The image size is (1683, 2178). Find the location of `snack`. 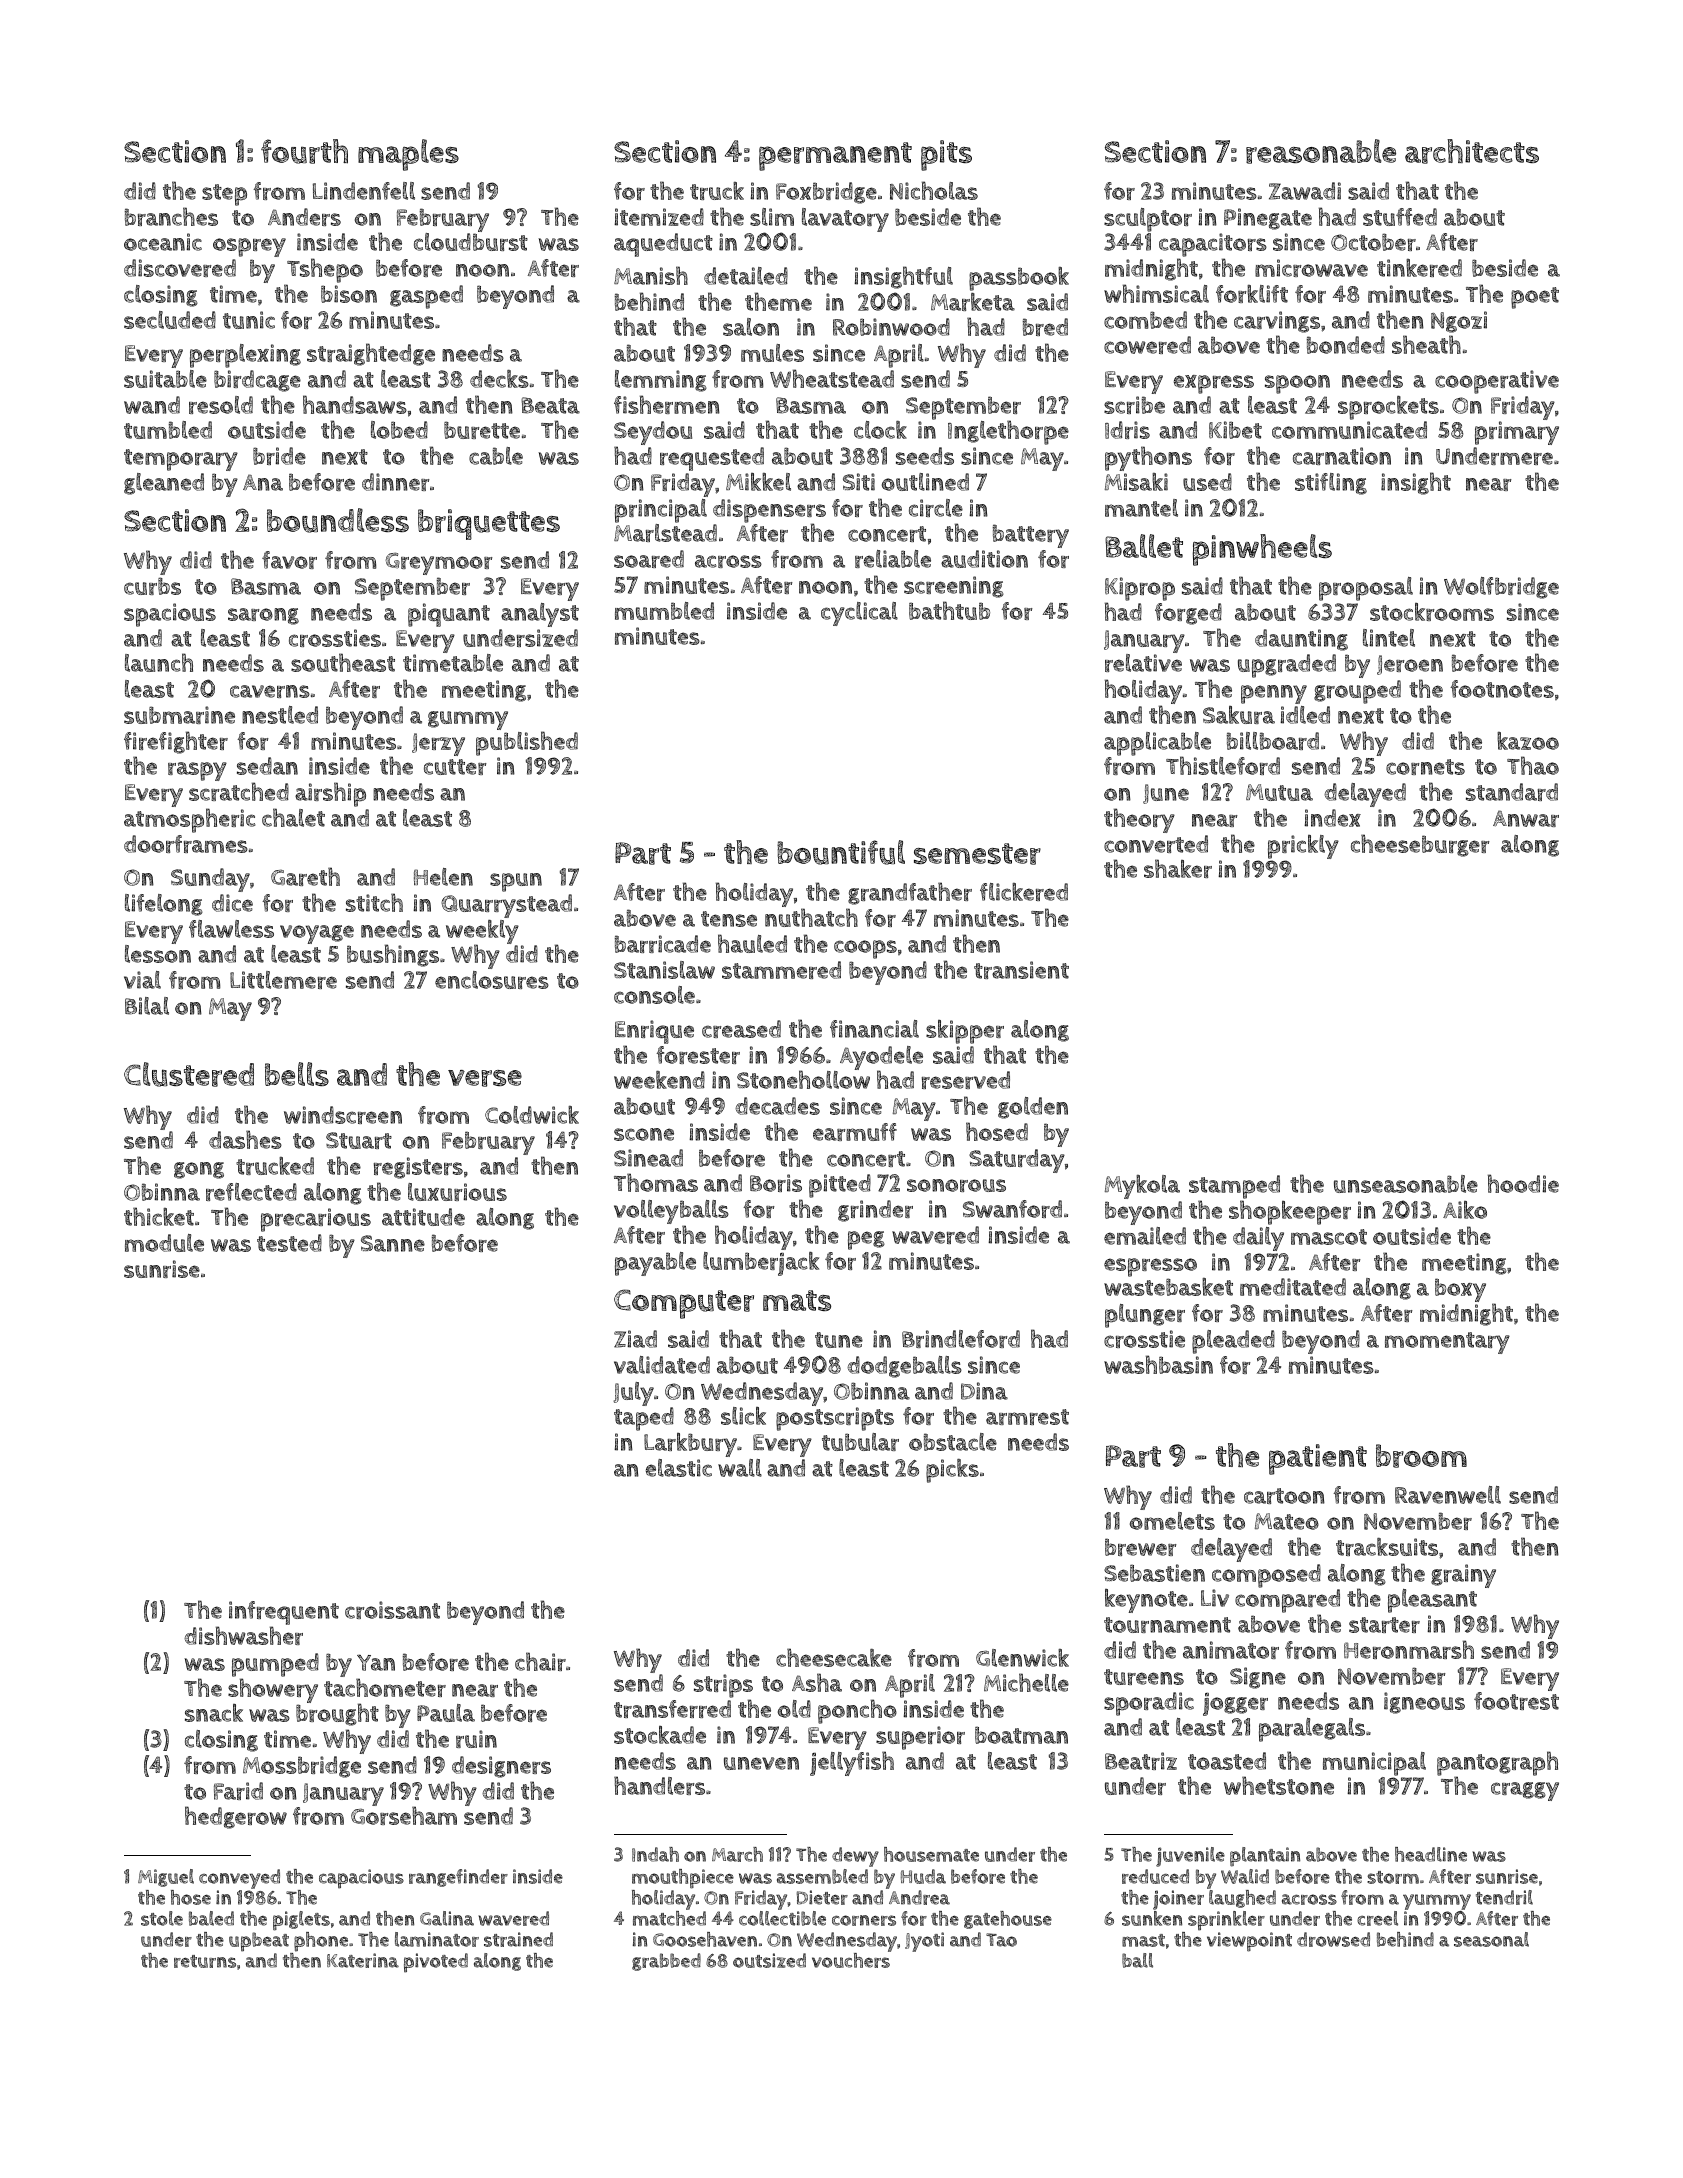

snack is located at coordinates (214, 1713).
